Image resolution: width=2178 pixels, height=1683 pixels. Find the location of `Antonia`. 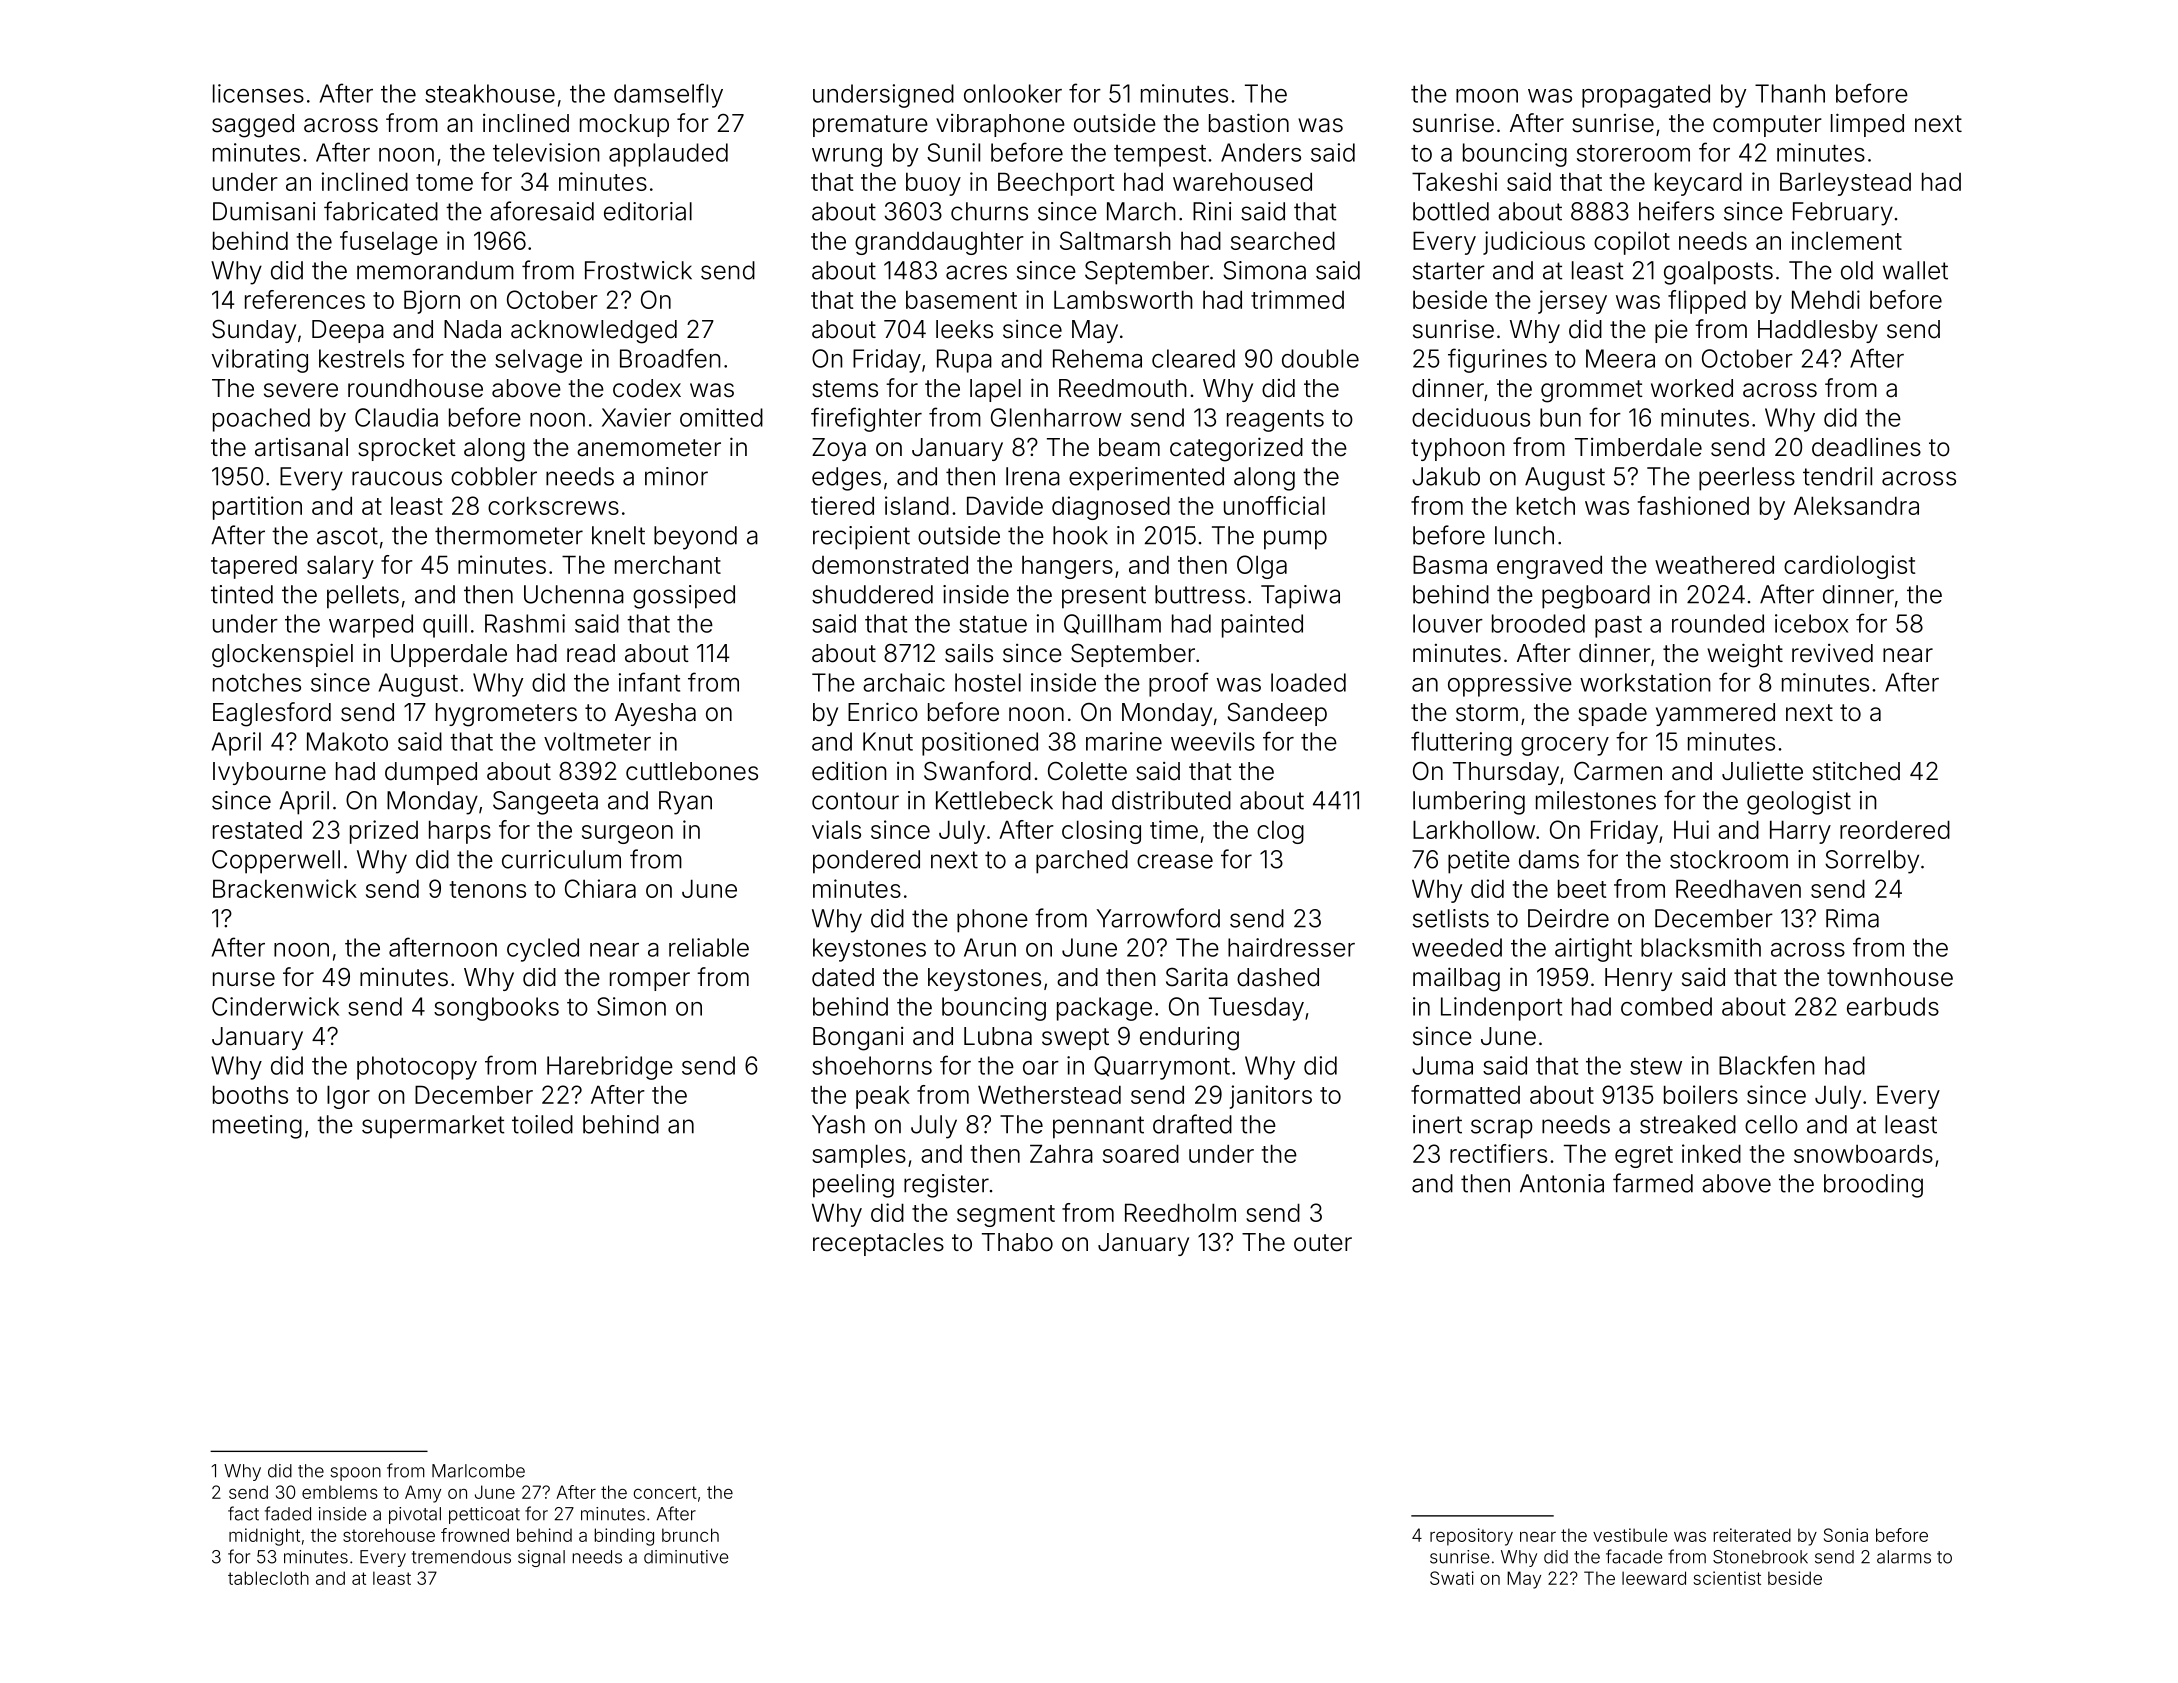

Antonia is located at coordinates (1562, 1183).
